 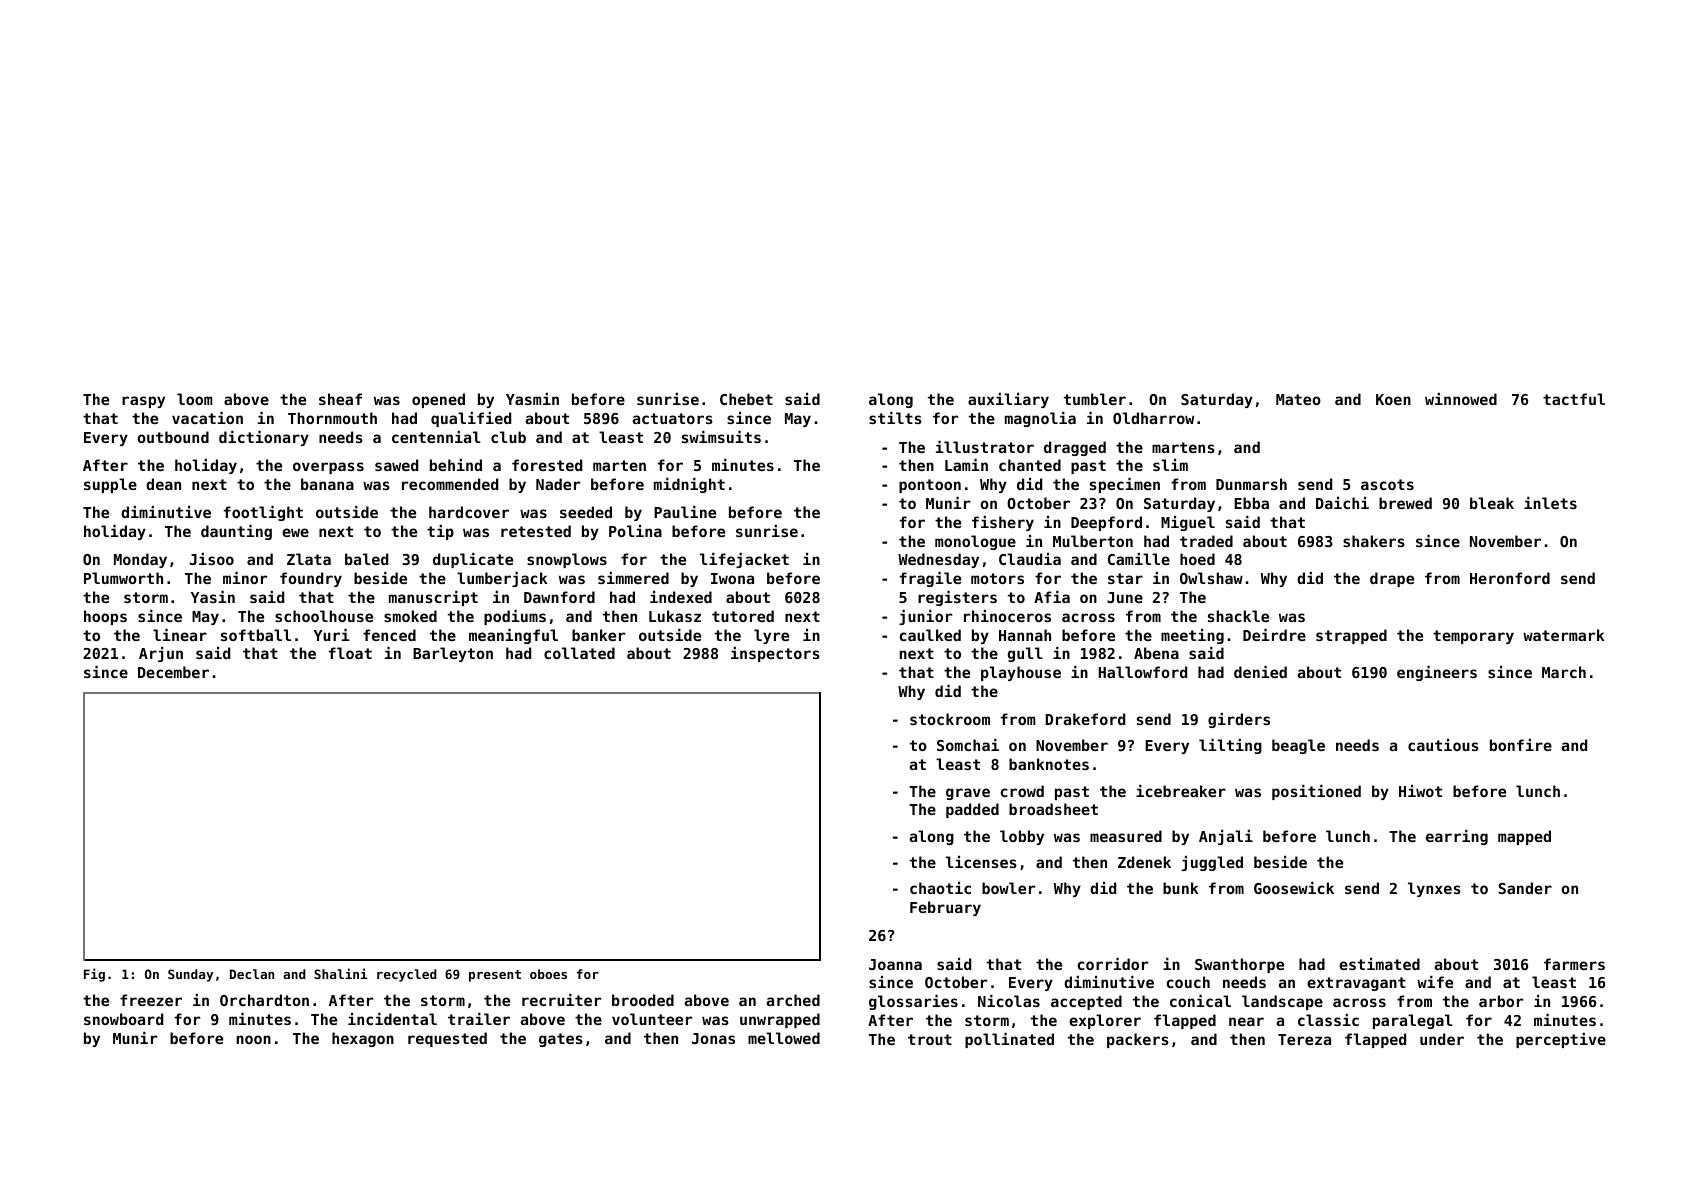 I want to click on Somchai, so click(x=968, y=745).
